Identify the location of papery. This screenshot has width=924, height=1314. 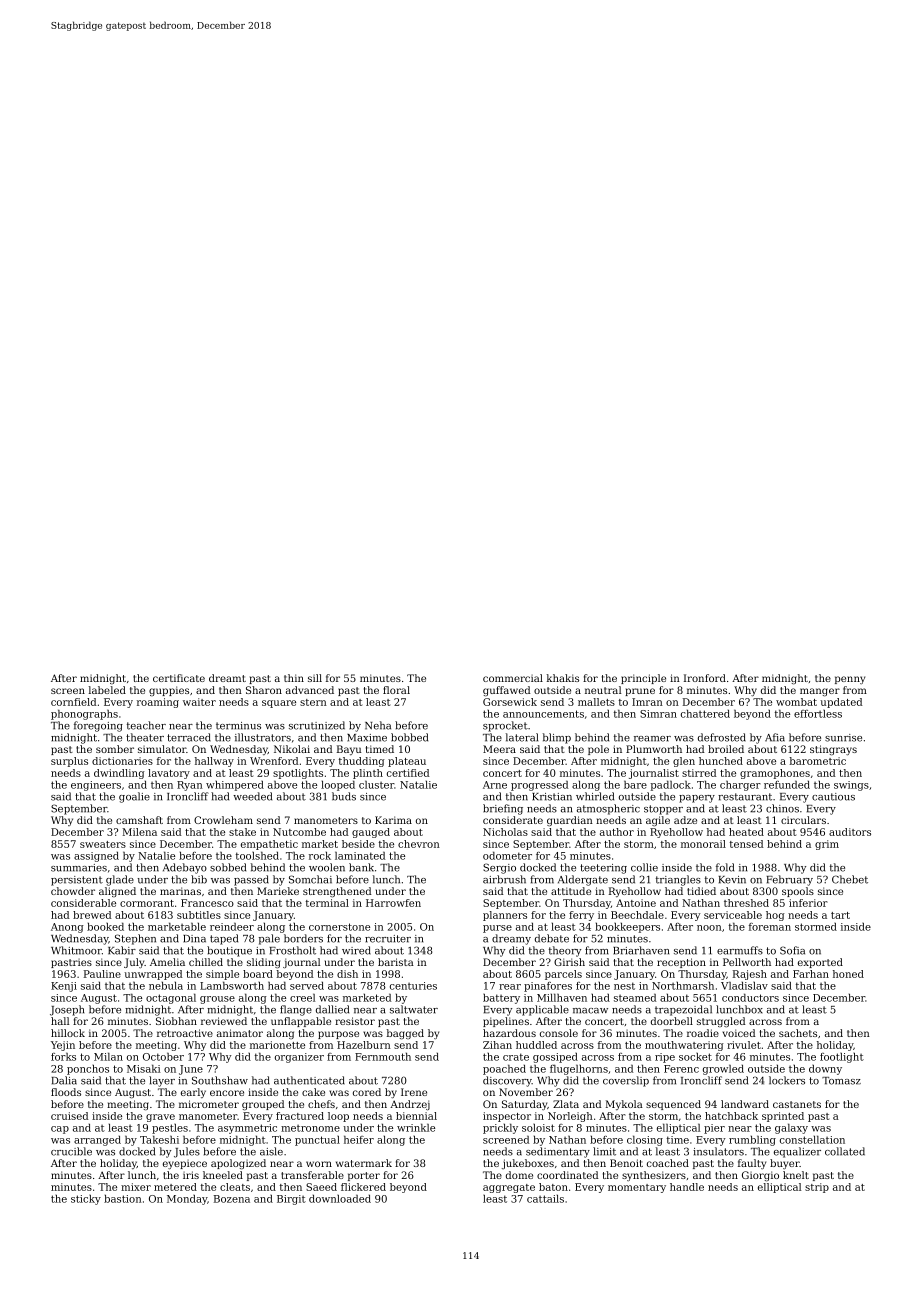
(697, 799).
